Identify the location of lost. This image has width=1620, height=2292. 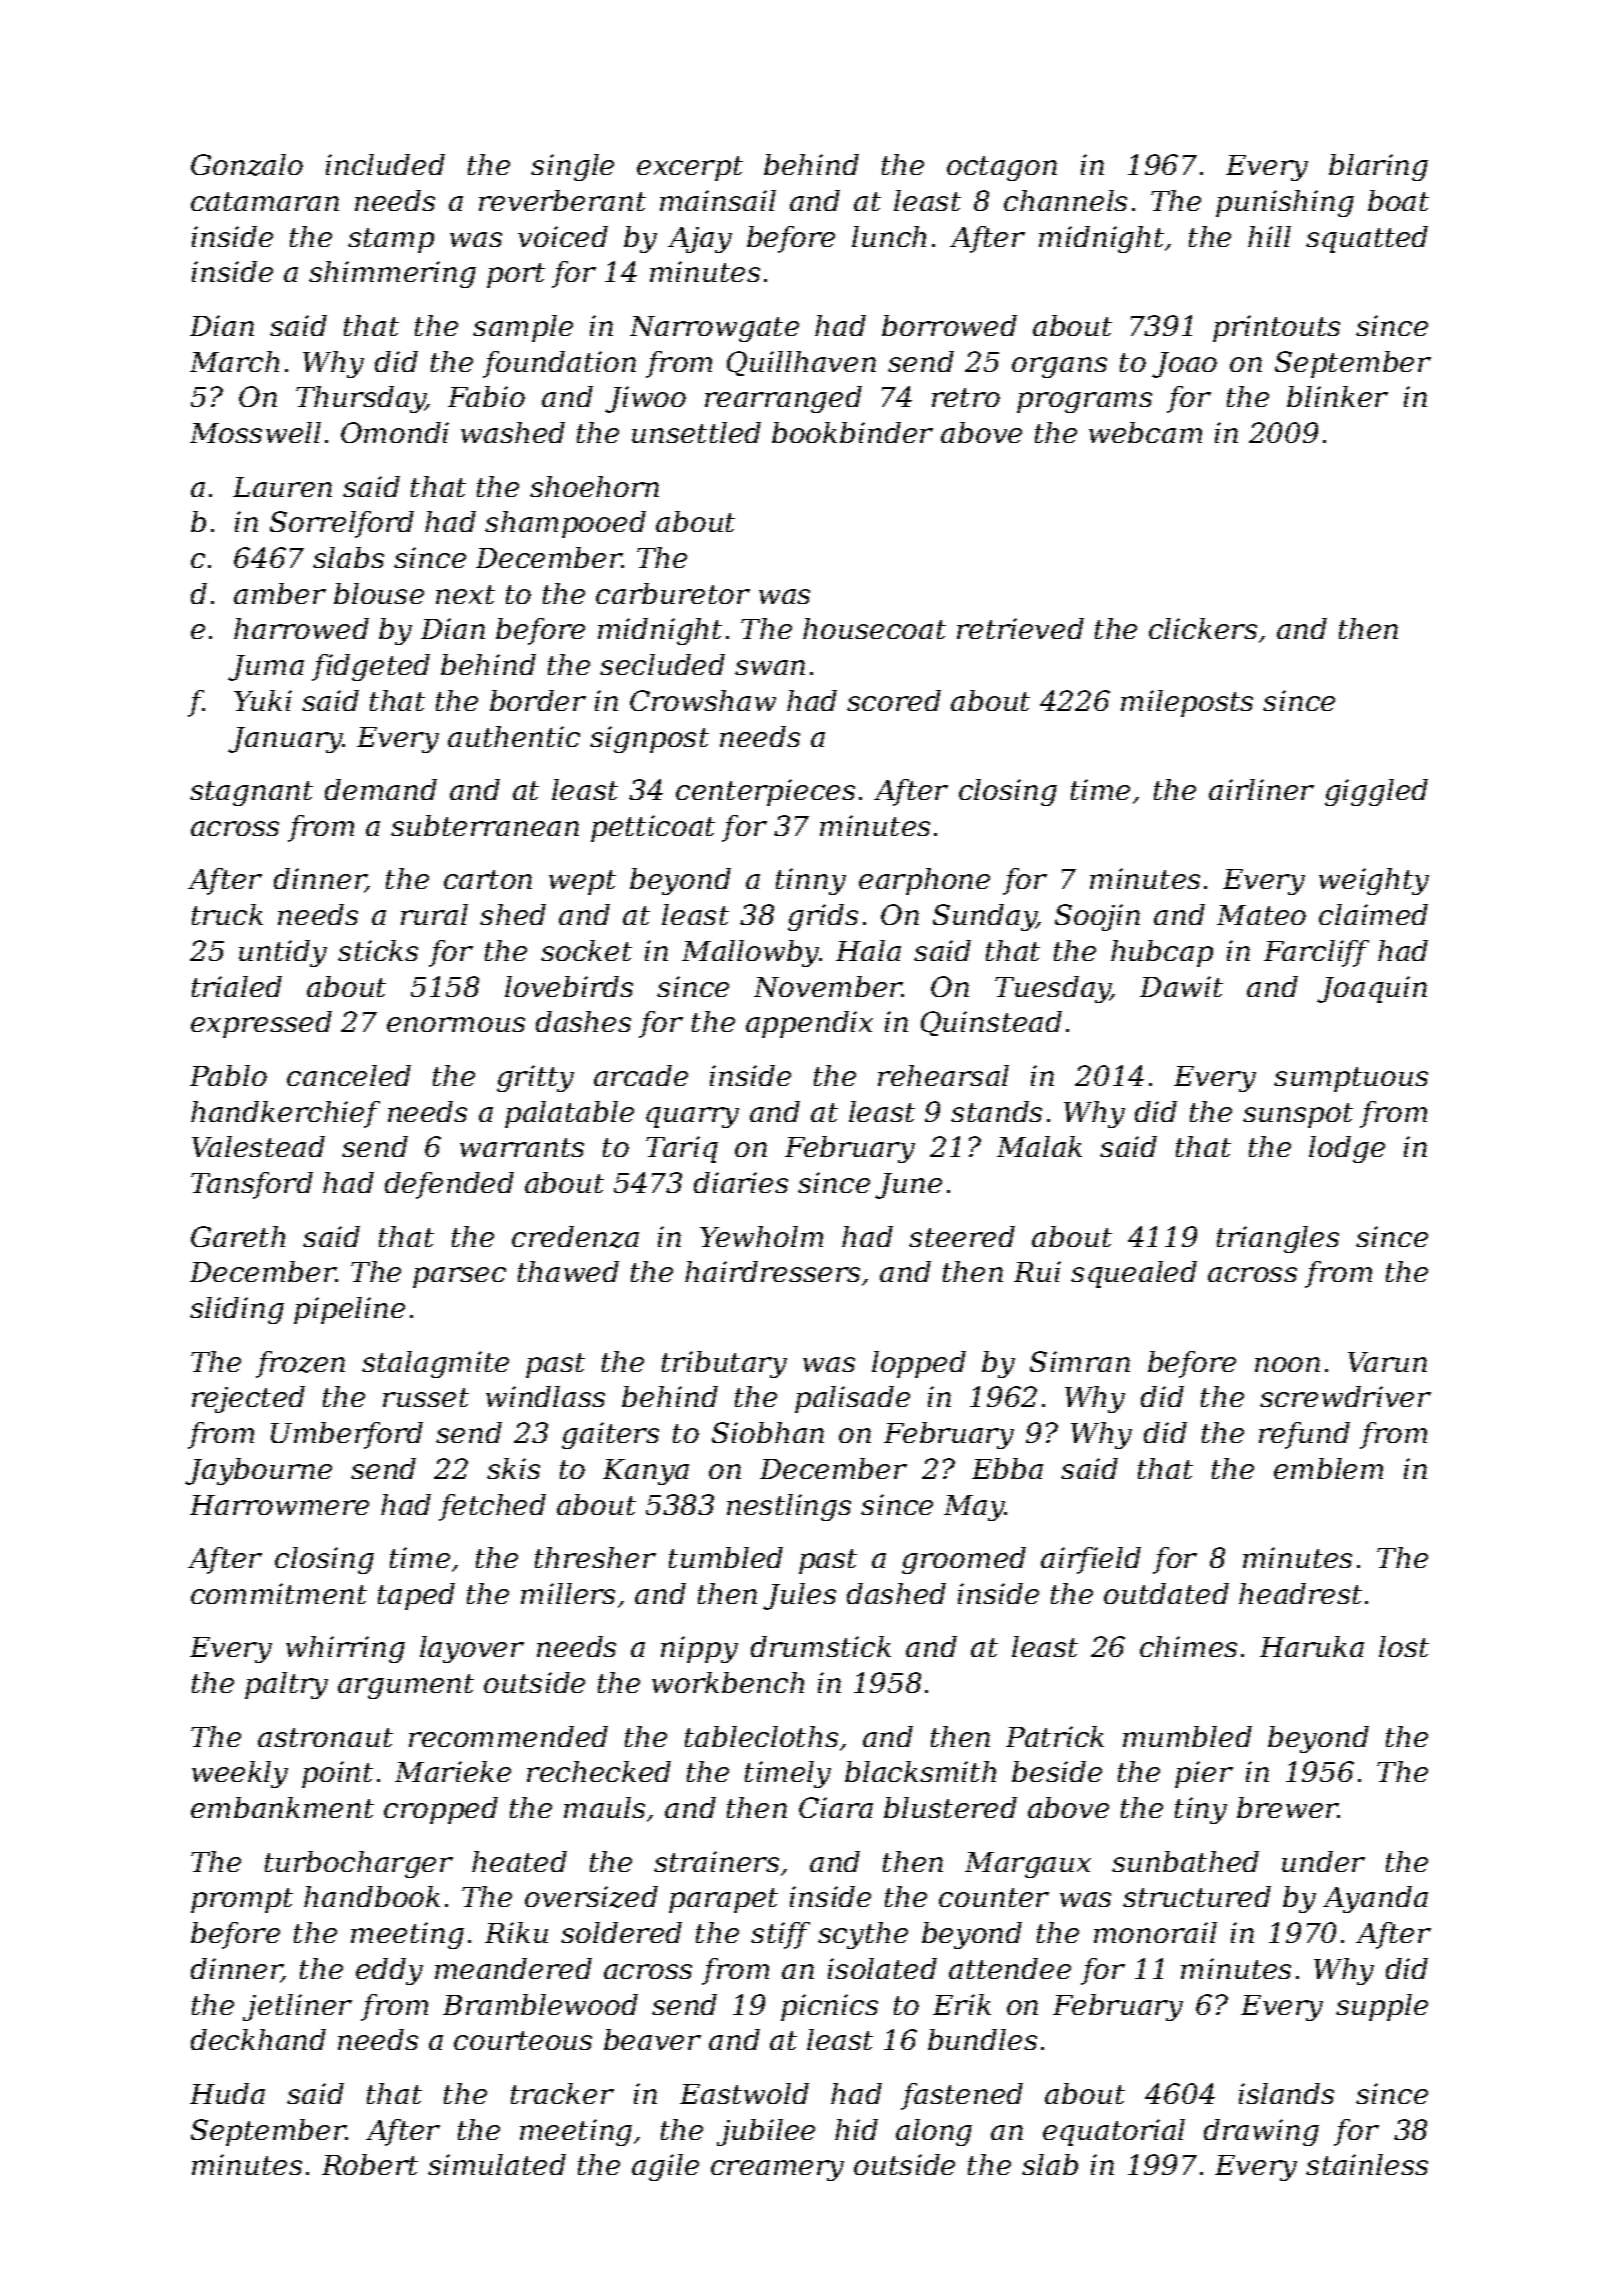
(1404, 1646).
